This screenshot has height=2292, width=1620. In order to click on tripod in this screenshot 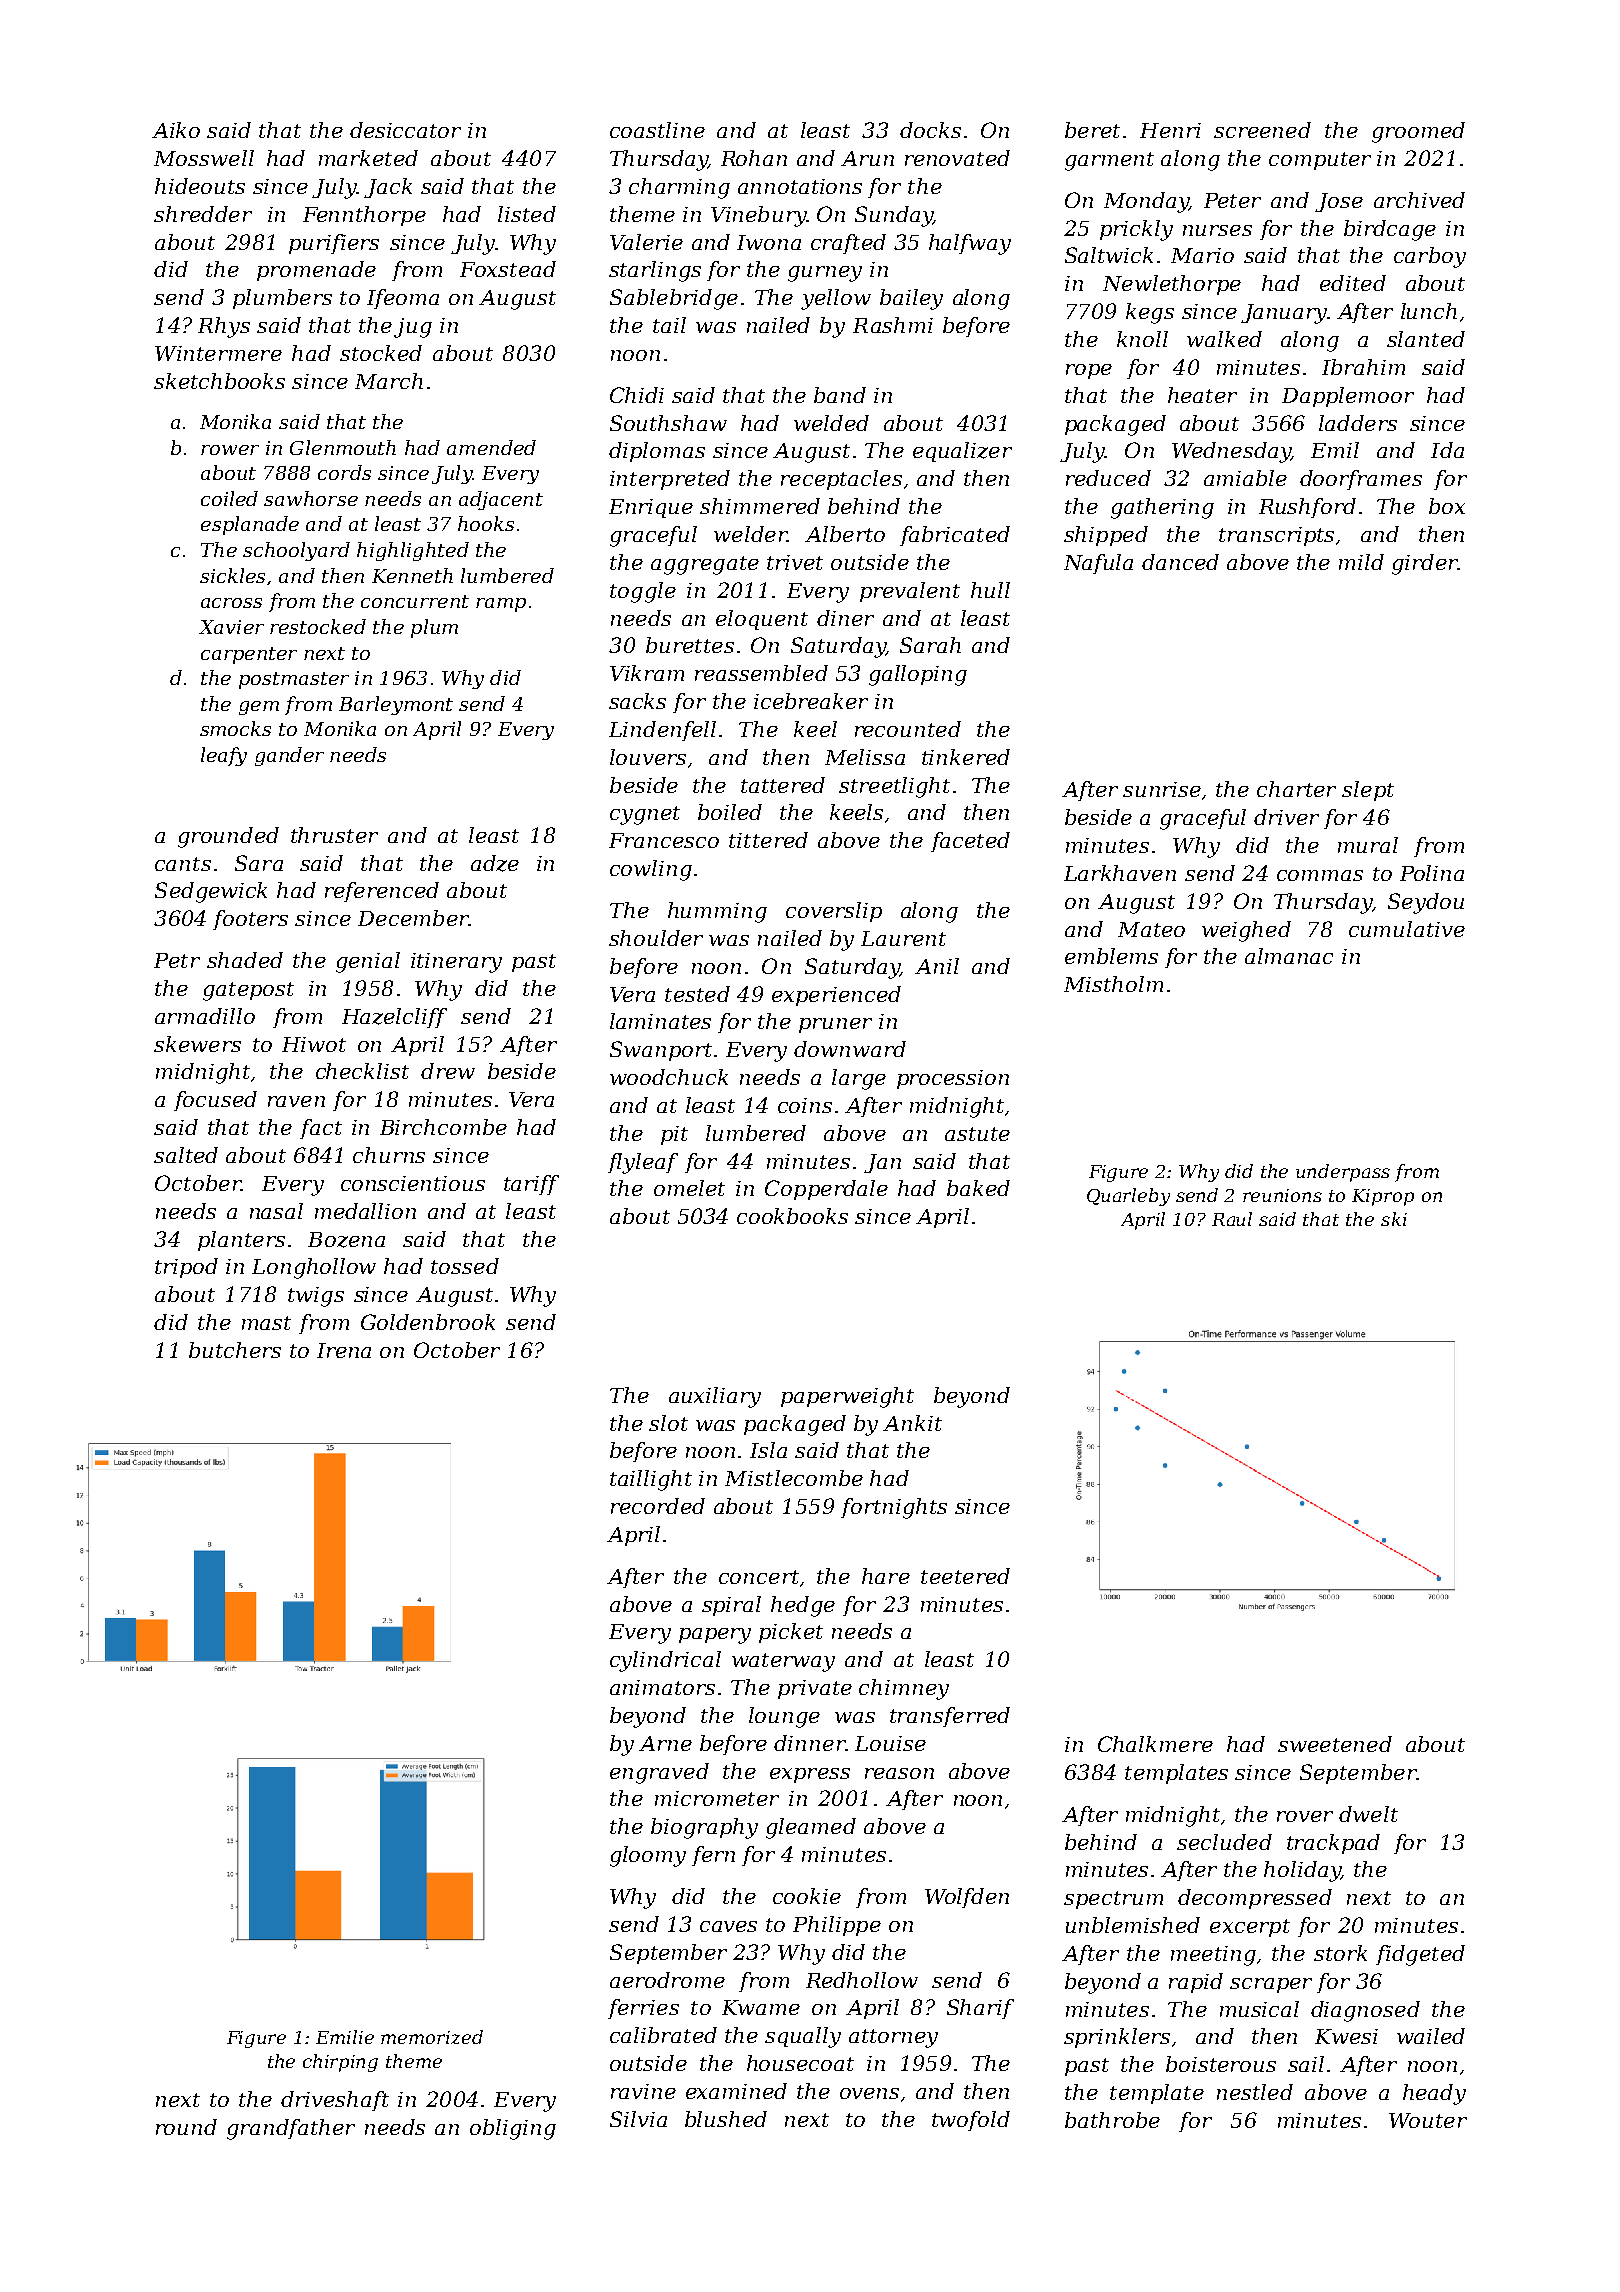, I will do `click(186, 1268)`.
